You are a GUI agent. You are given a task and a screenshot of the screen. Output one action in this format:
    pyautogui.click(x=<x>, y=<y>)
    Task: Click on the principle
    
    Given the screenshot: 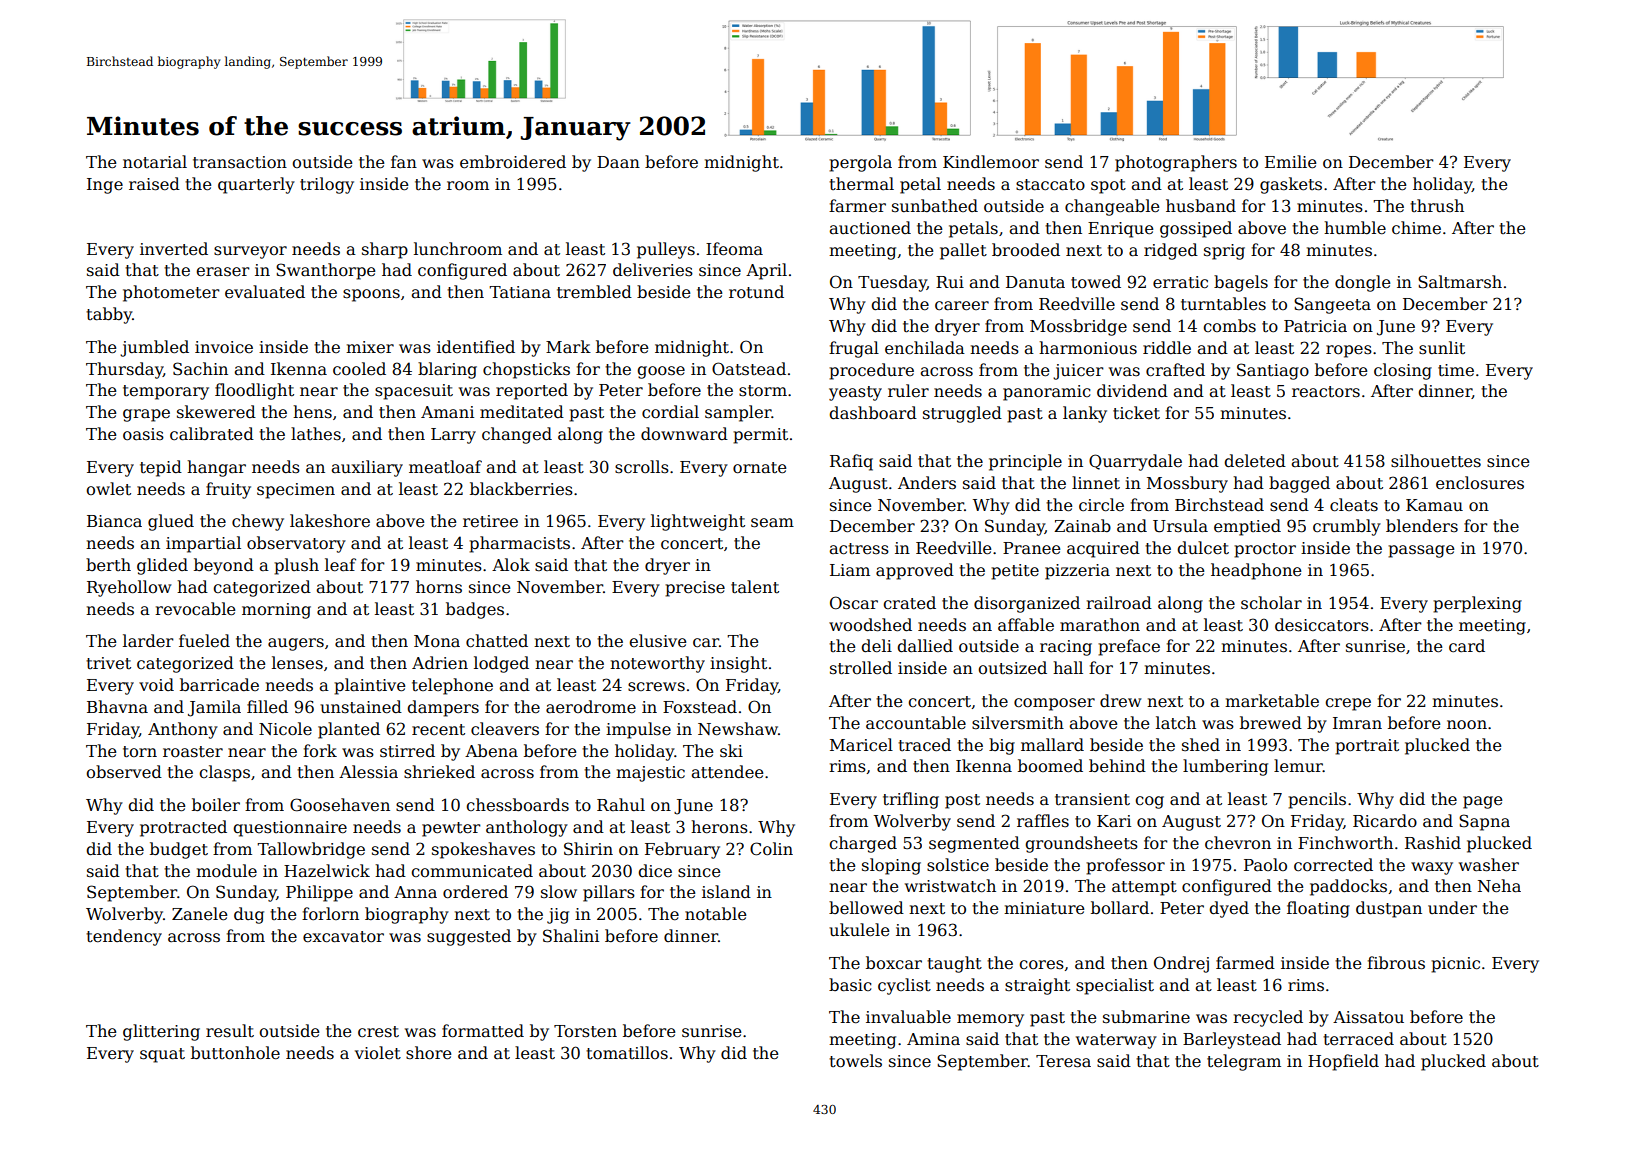 What is the action you would take?
    pyautogui.click(x=1025, y=462)
